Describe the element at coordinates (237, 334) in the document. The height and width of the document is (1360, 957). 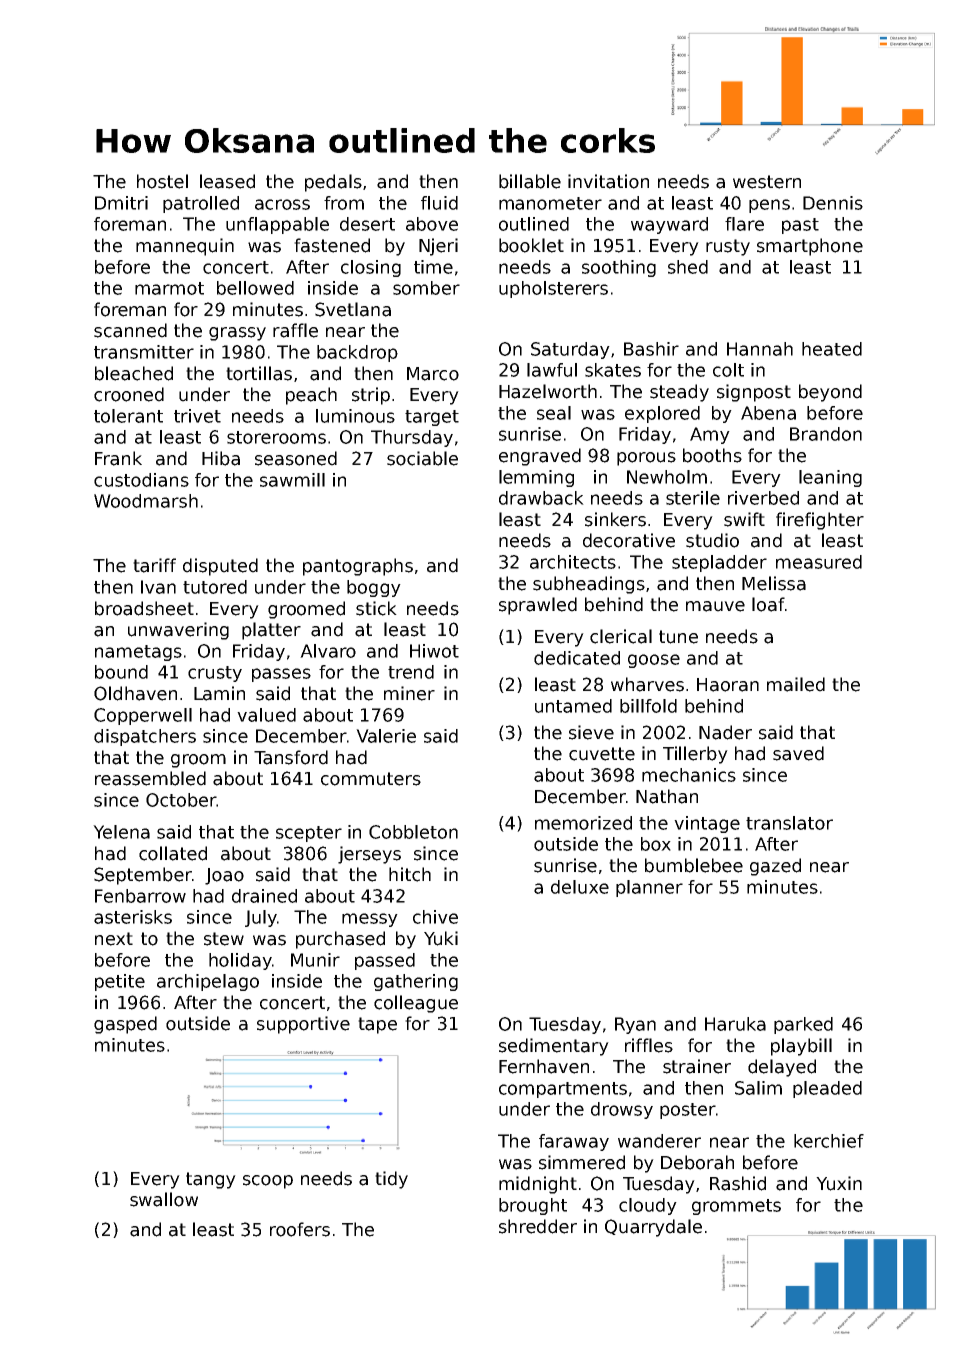
I see `grassy` at that location.
